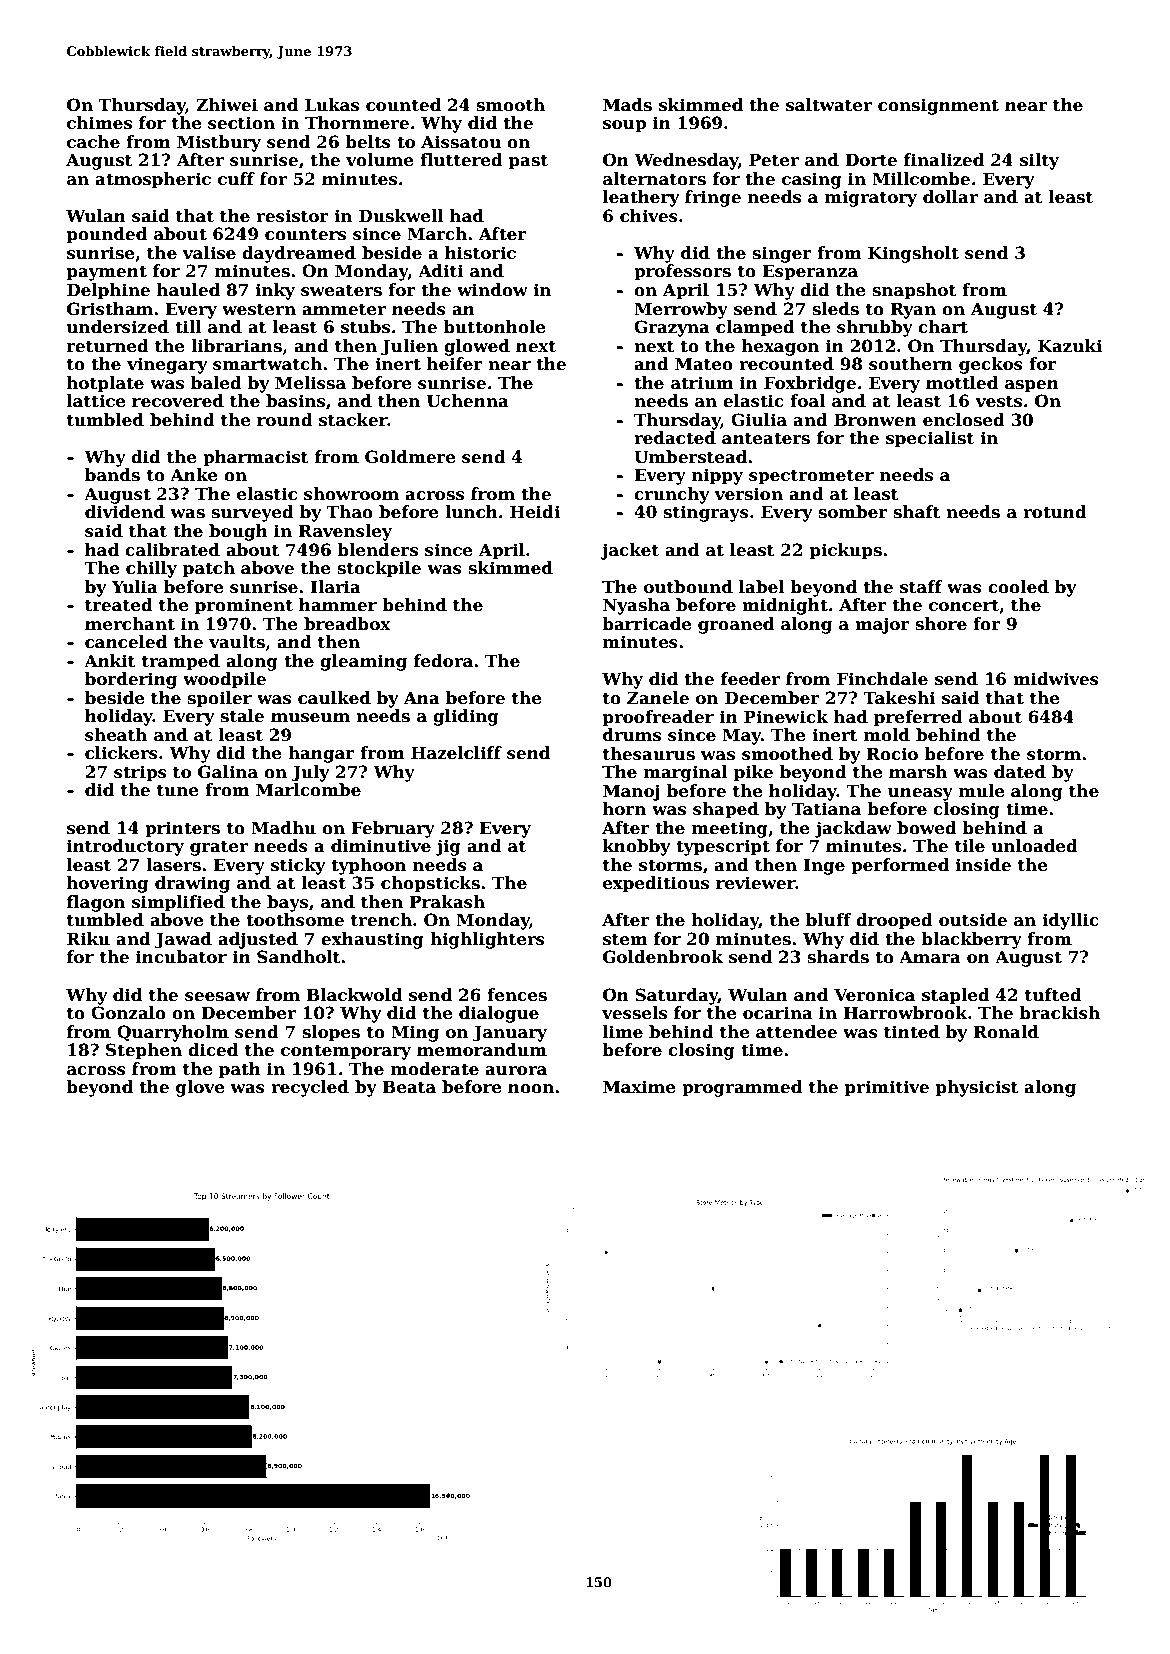 The height and width of the page is (1654, 1170). Describe the element at coordinates (973, 920) in the page. I see `outside` at that location.
